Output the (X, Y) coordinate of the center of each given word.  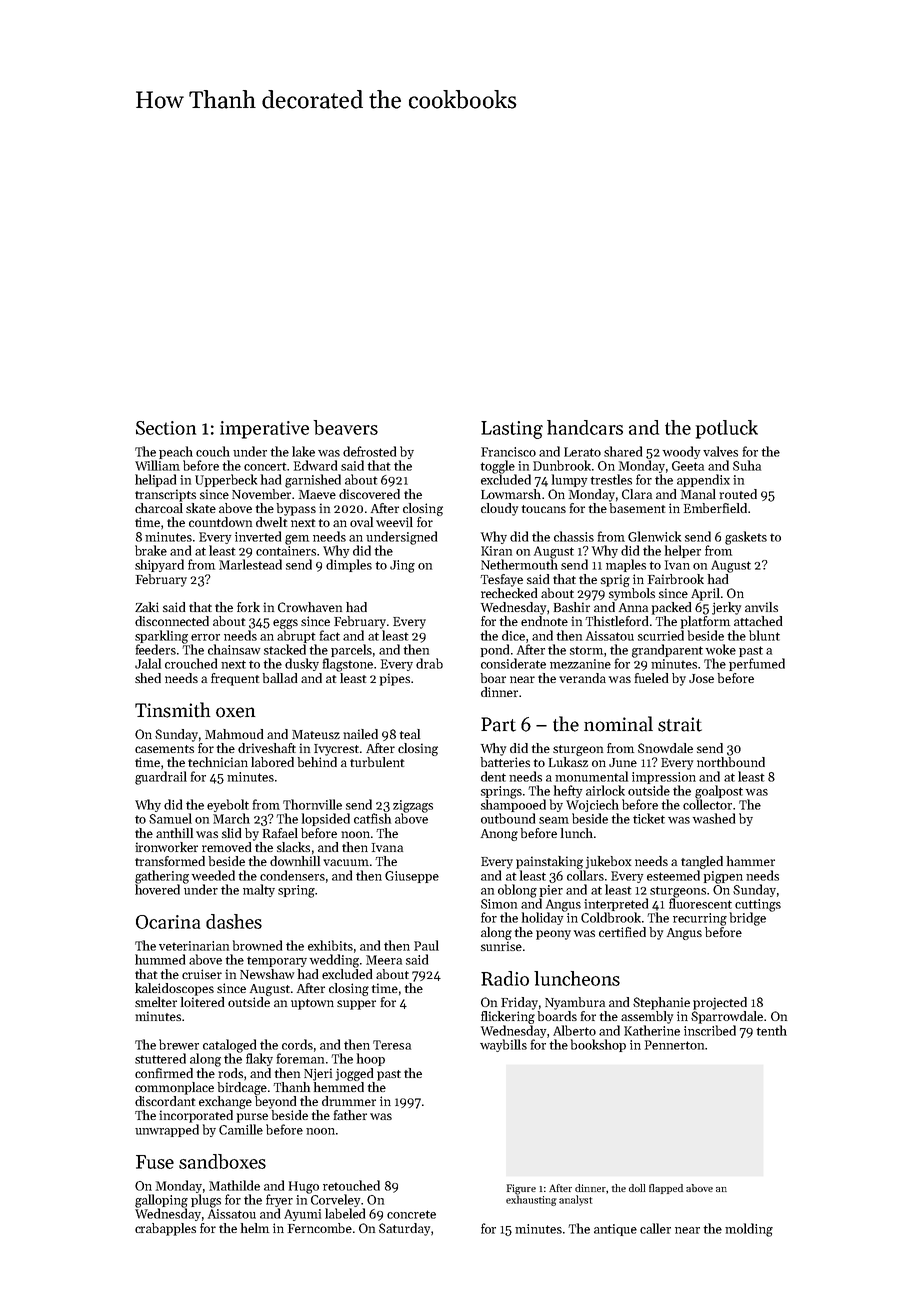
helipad (155, 480)
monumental (591, 776)
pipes (395, 679)
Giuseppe (412, 877)
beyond (275, 1102)
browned (257, 945)
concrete (411, 1214)
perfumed (757, 664)
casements (164, 749)
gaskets (746, 538)
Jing (402, 566)
